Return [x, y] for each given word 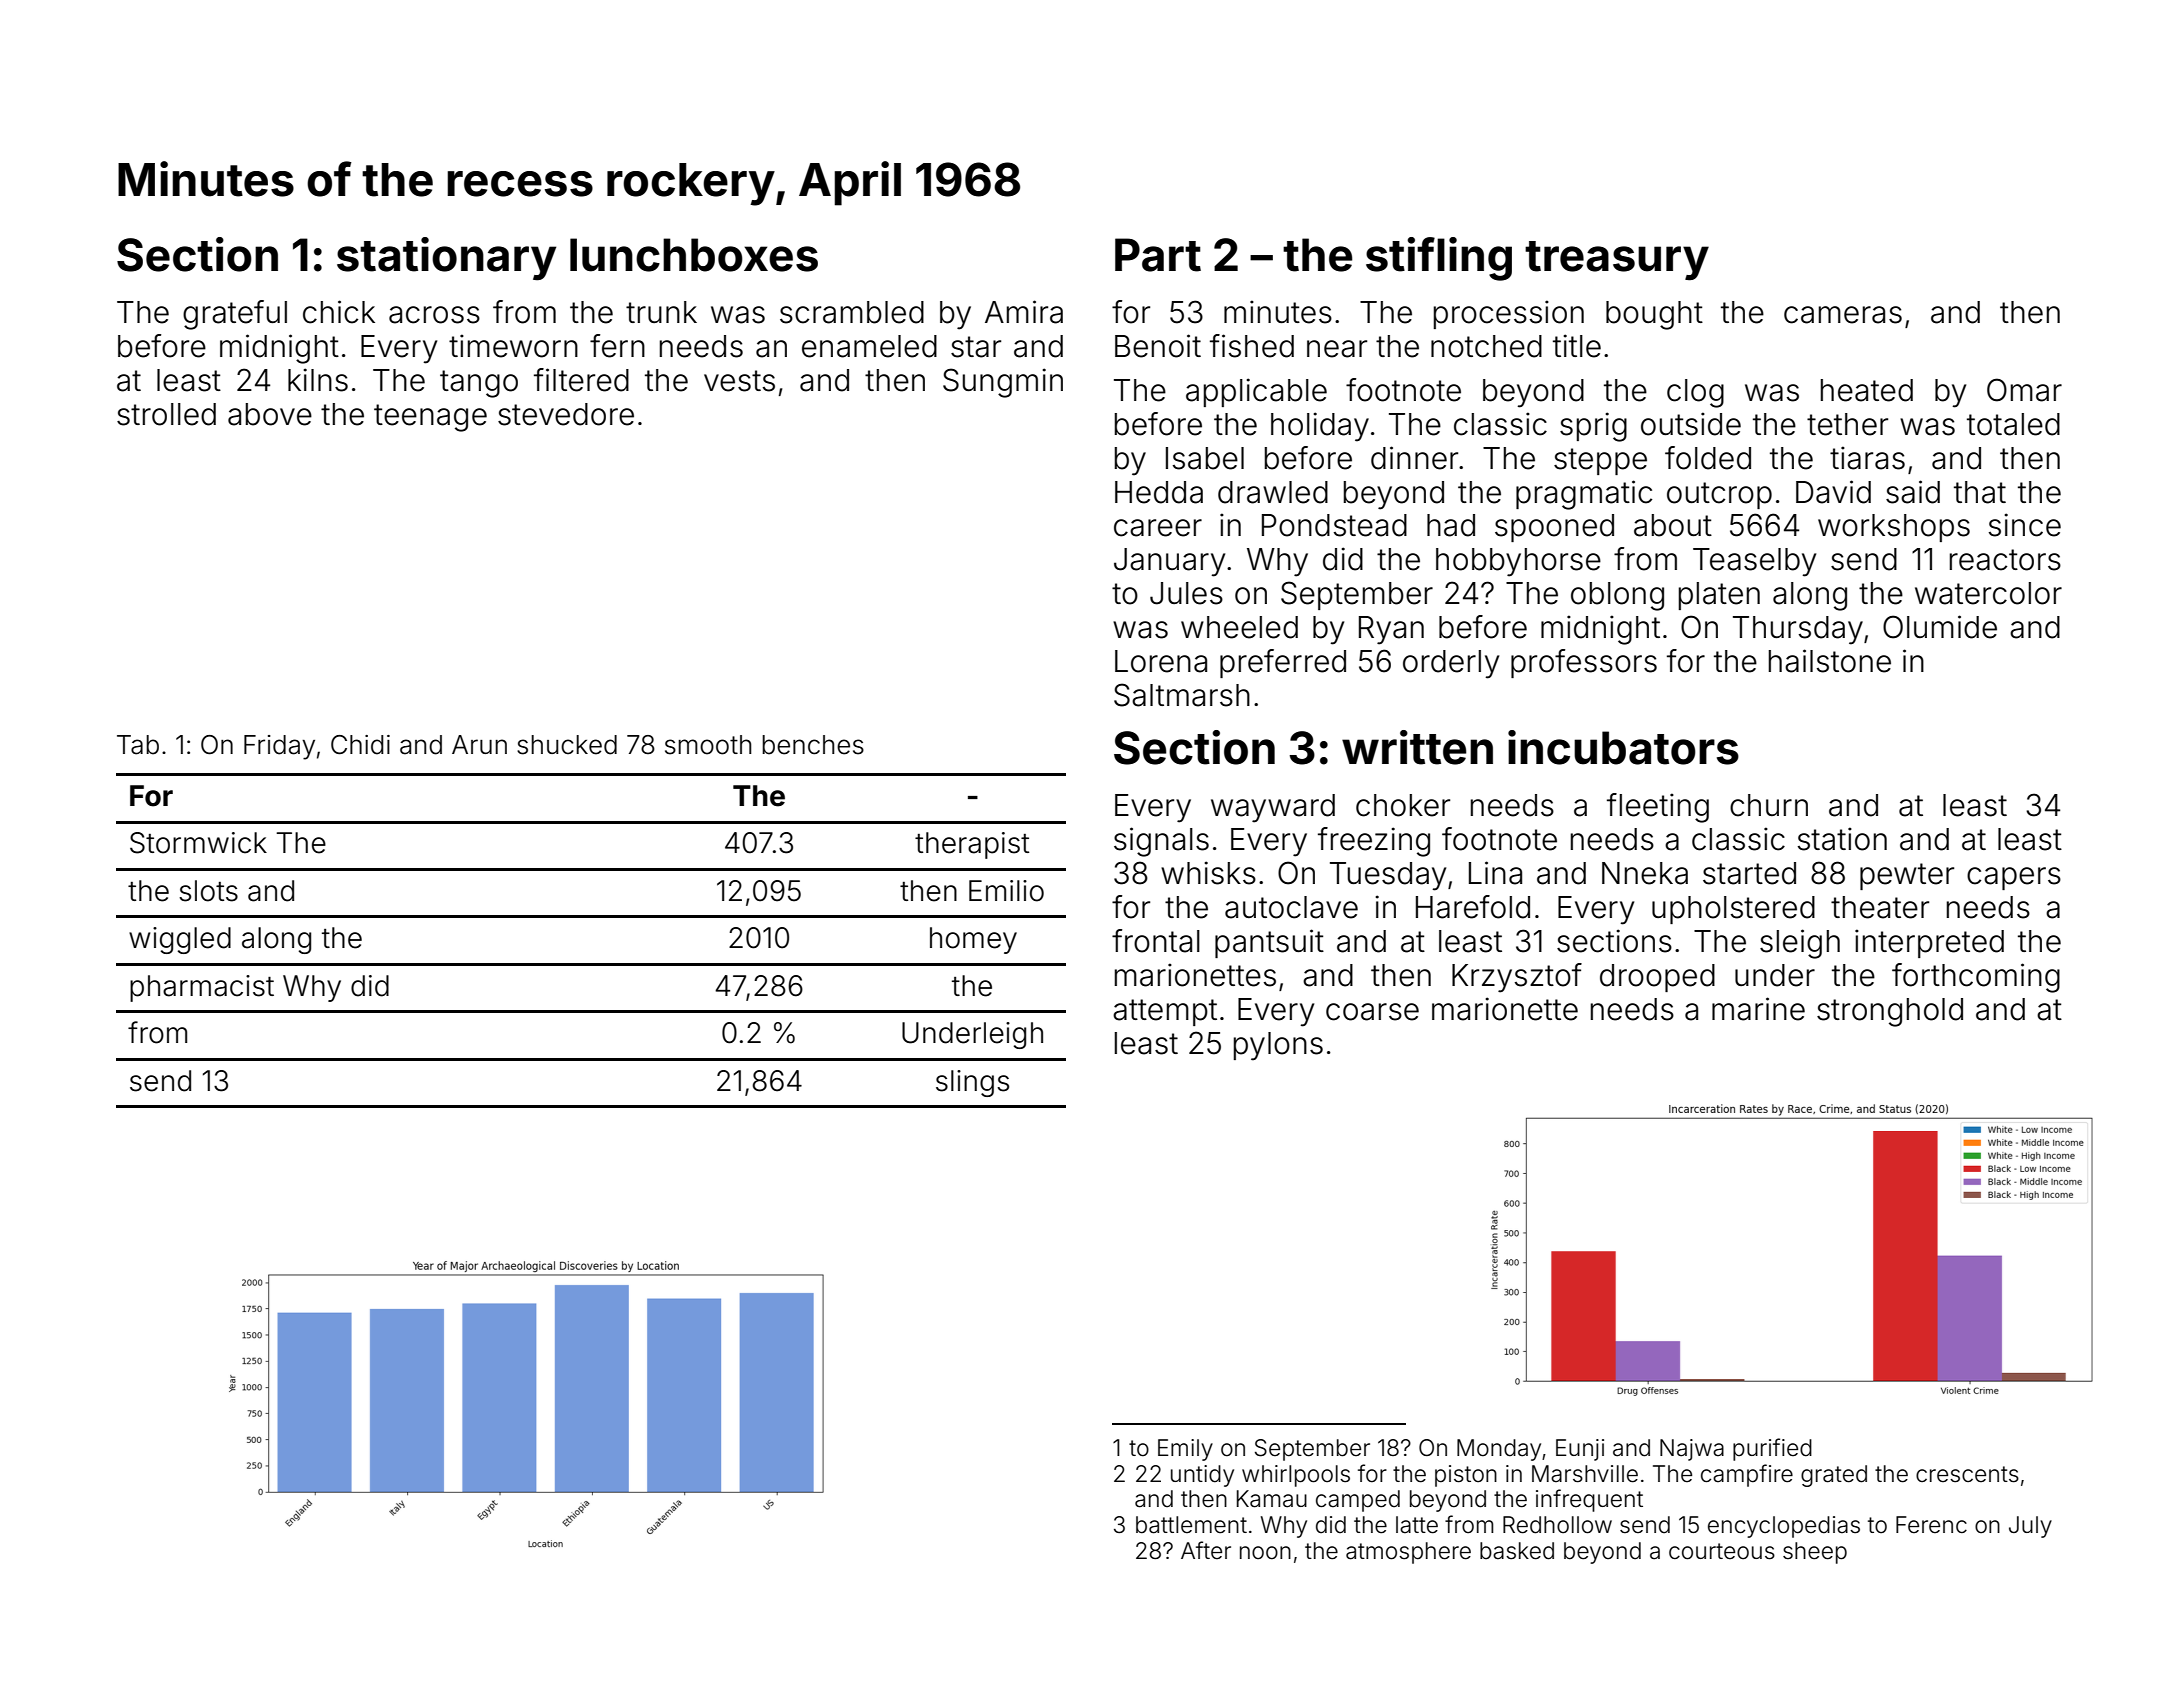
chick [339, 312]
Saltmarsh [1182, 695]
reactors [2005, 560]
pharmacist [202, 988]
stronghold [1890, 1012]
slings [972, 1083]
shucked [567, 745]
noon [1265, 1553]
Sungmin [1003, 383]
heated [1867, 390]
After [1206, 1550]
